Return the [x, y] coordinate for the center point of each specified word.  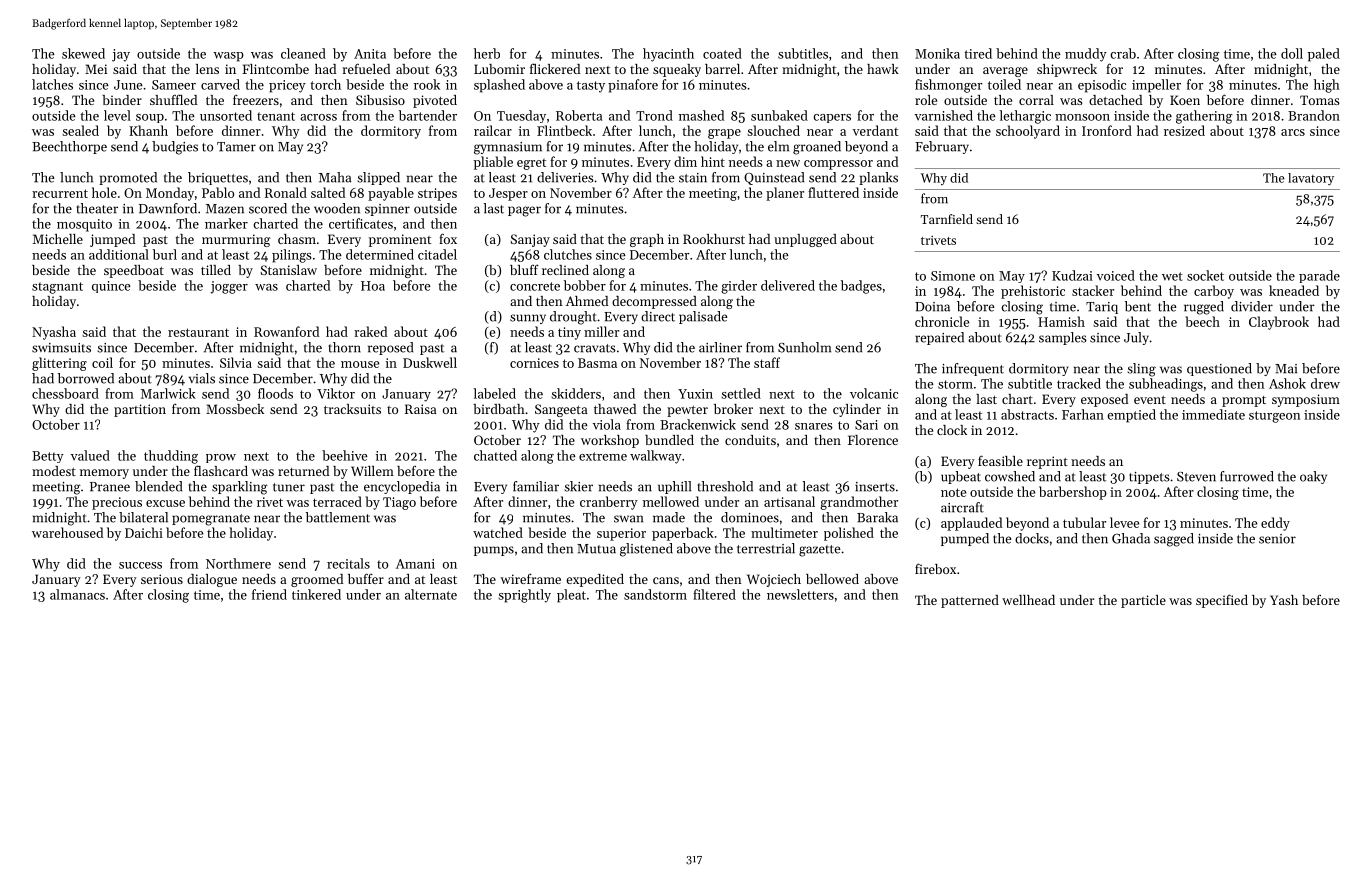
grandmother [859, 503]
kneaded [1294, 290]
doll [1292, 53]
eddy [1275, 524]
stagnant [57, 288]
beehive [345, 455]
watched [498, 532]
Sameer [174, 85]
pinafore [633, 86]
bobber [585, 285]
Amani [415, 564]
